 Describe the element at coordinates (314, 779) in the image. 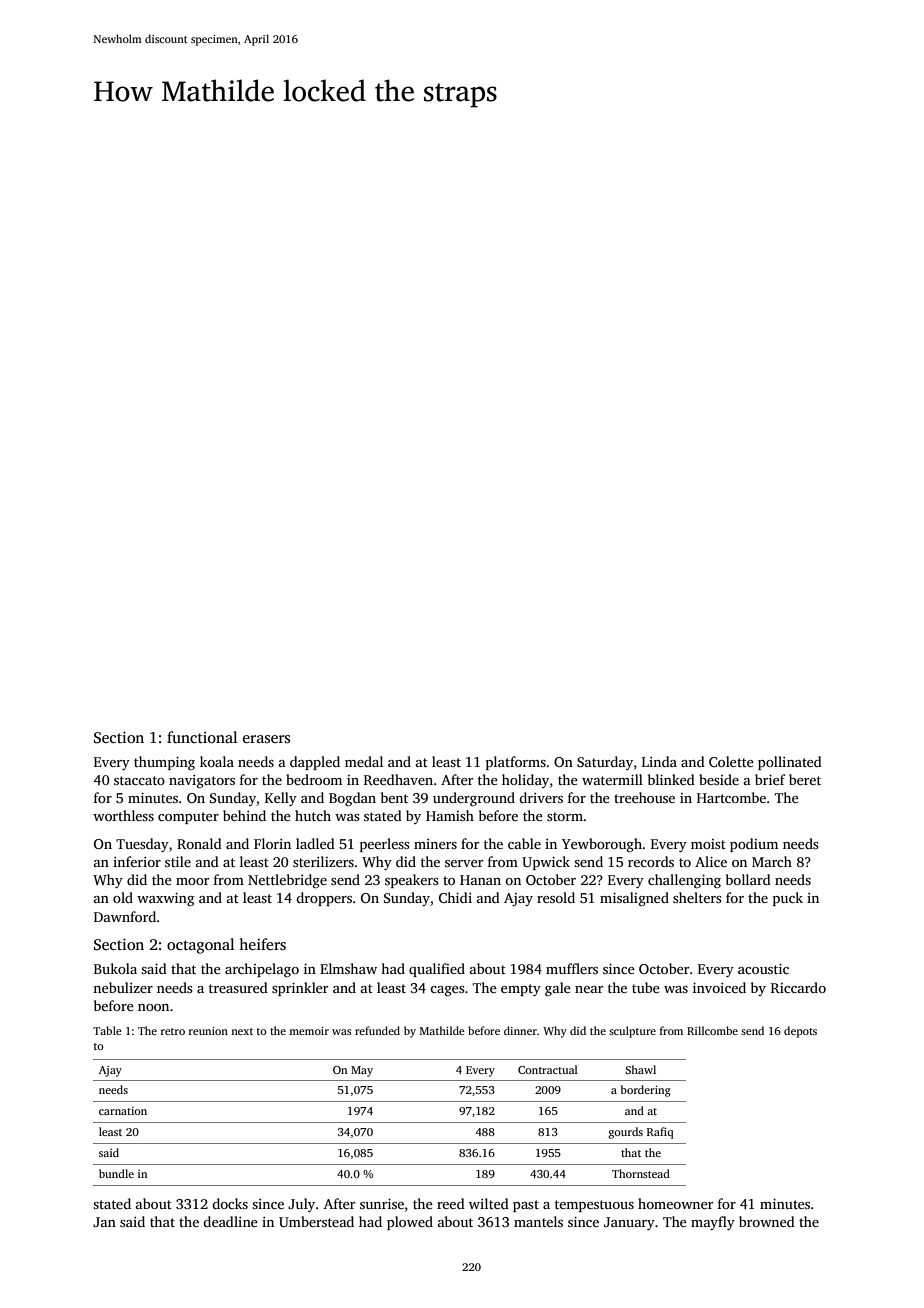

I see `bedroom` at that location.
